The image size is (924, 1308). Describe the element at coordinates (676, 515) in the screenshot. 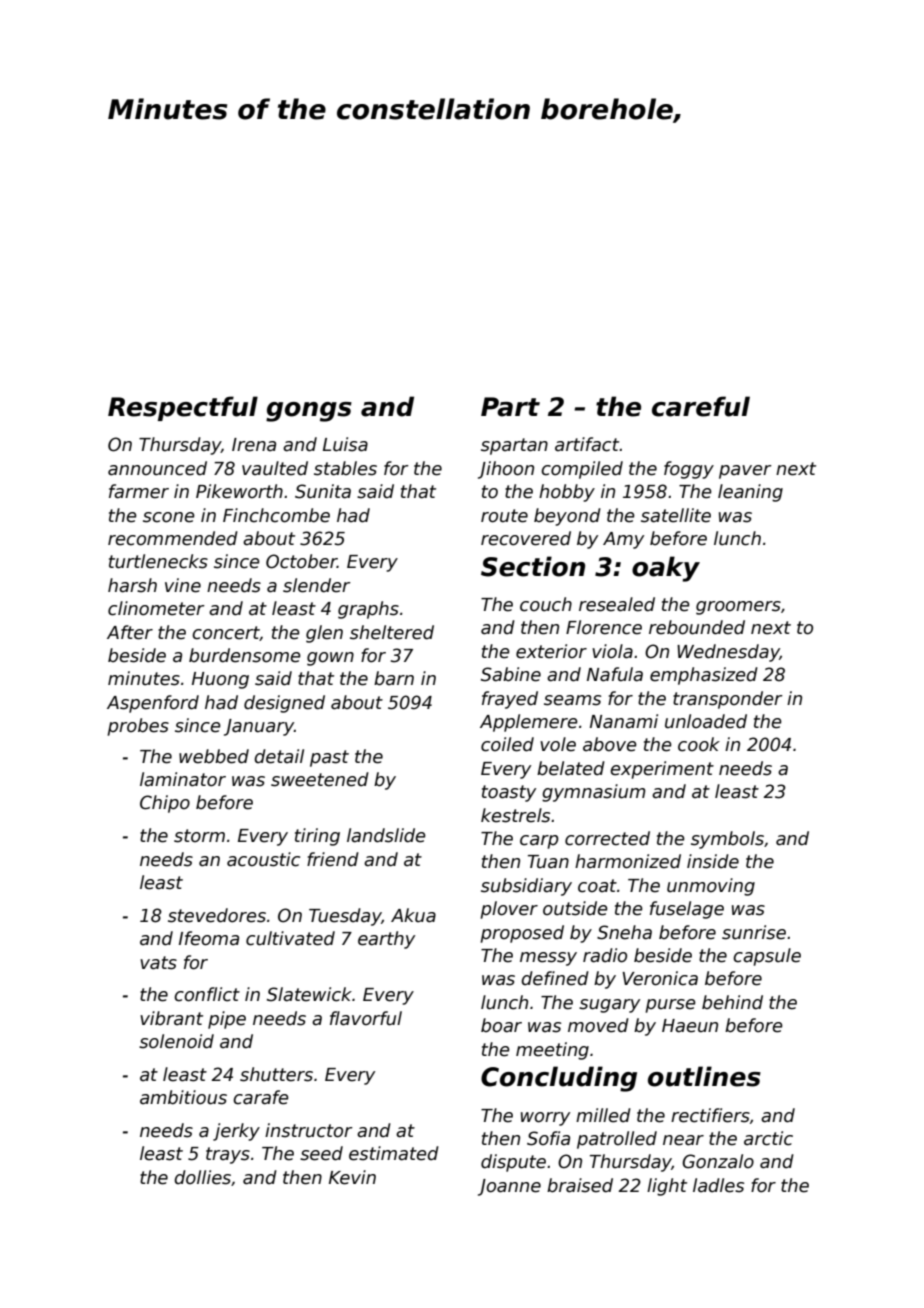

I see `satellite` at that location.
